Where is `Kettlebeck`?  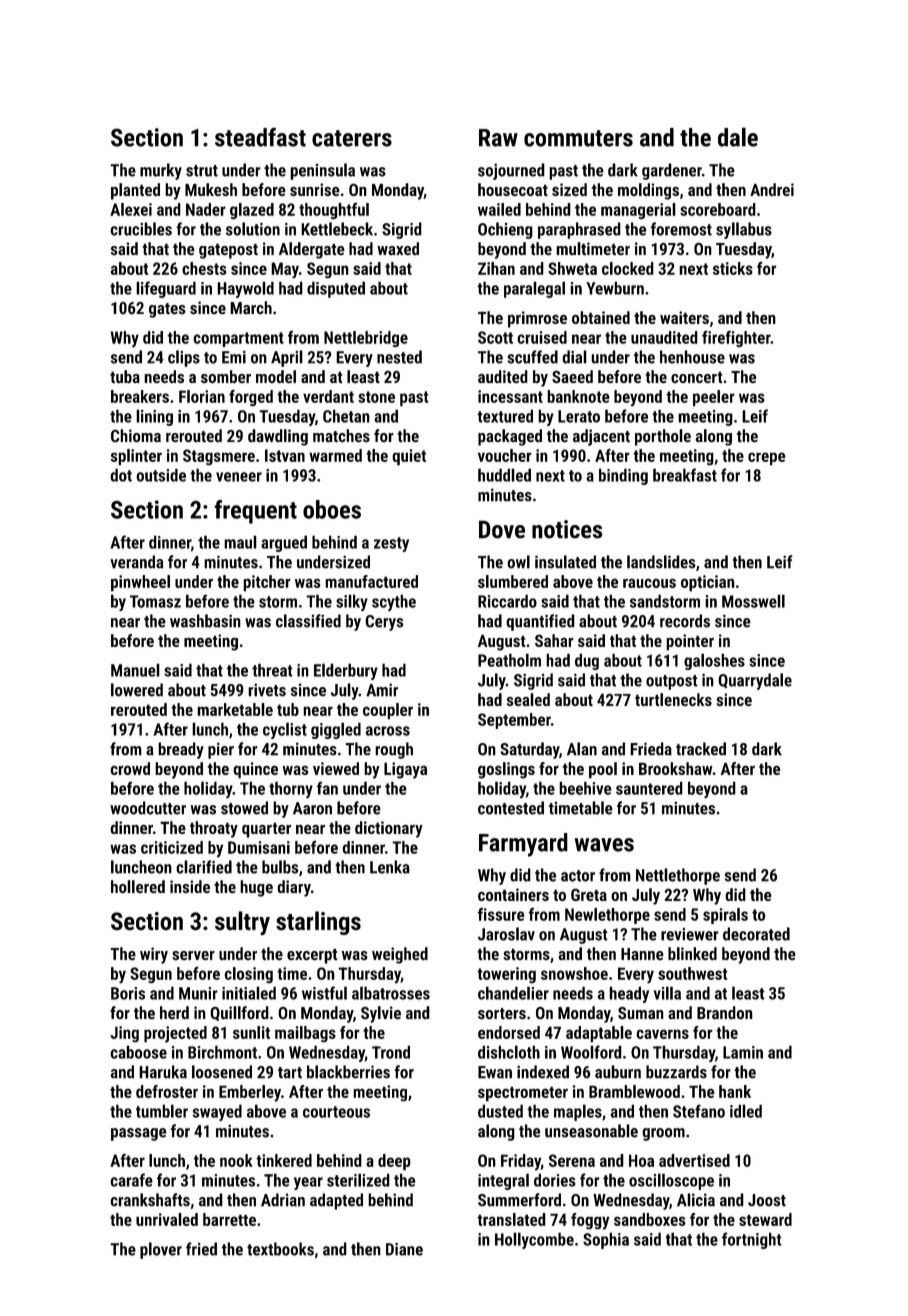
Kettlebeck is located at coordinates (337, 229).
